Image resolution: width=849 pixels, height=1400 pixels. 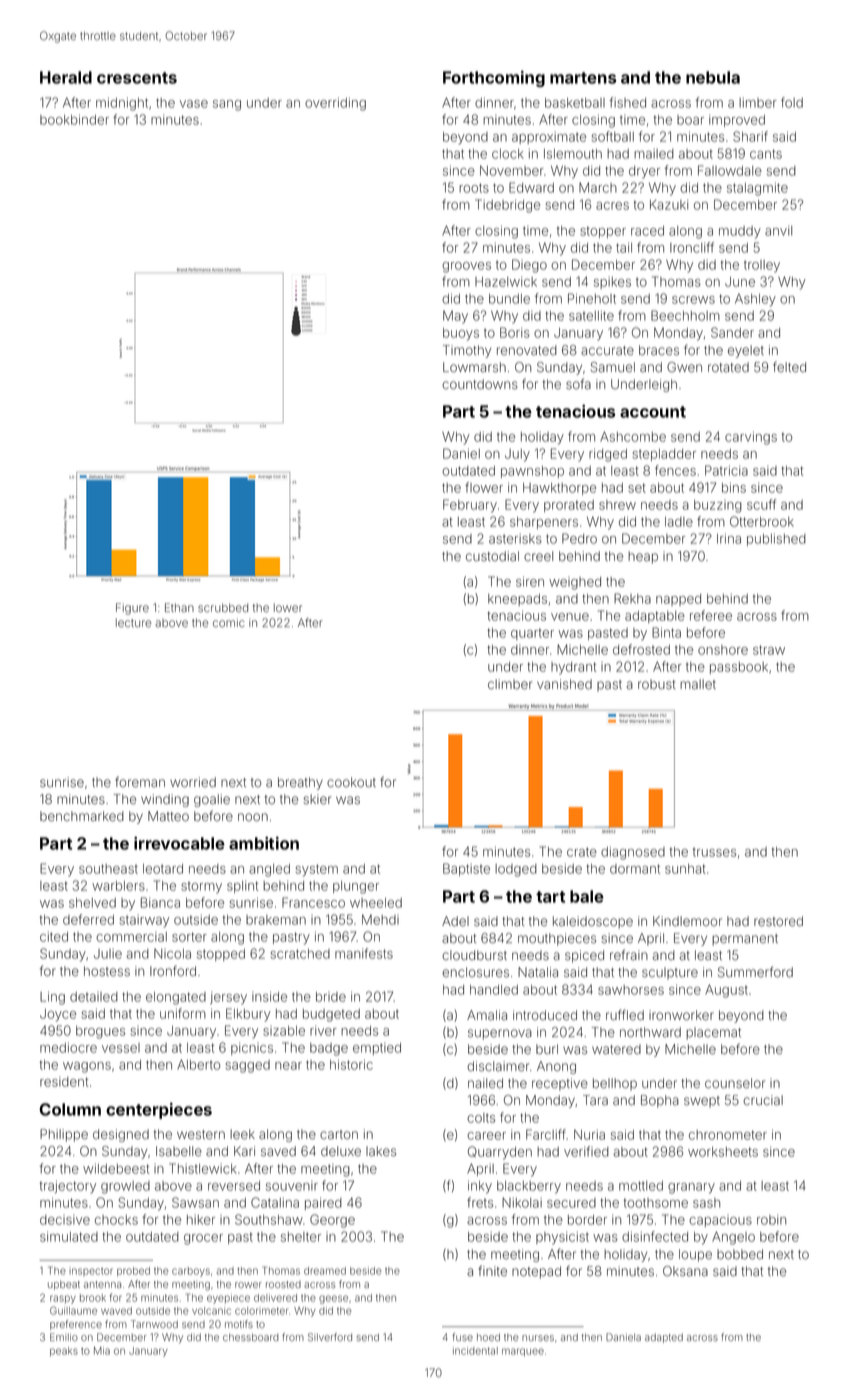 What do you see at coordinates (527, 350) in the screenshot?
I see `renovated` at bounding box center [527, 350].
